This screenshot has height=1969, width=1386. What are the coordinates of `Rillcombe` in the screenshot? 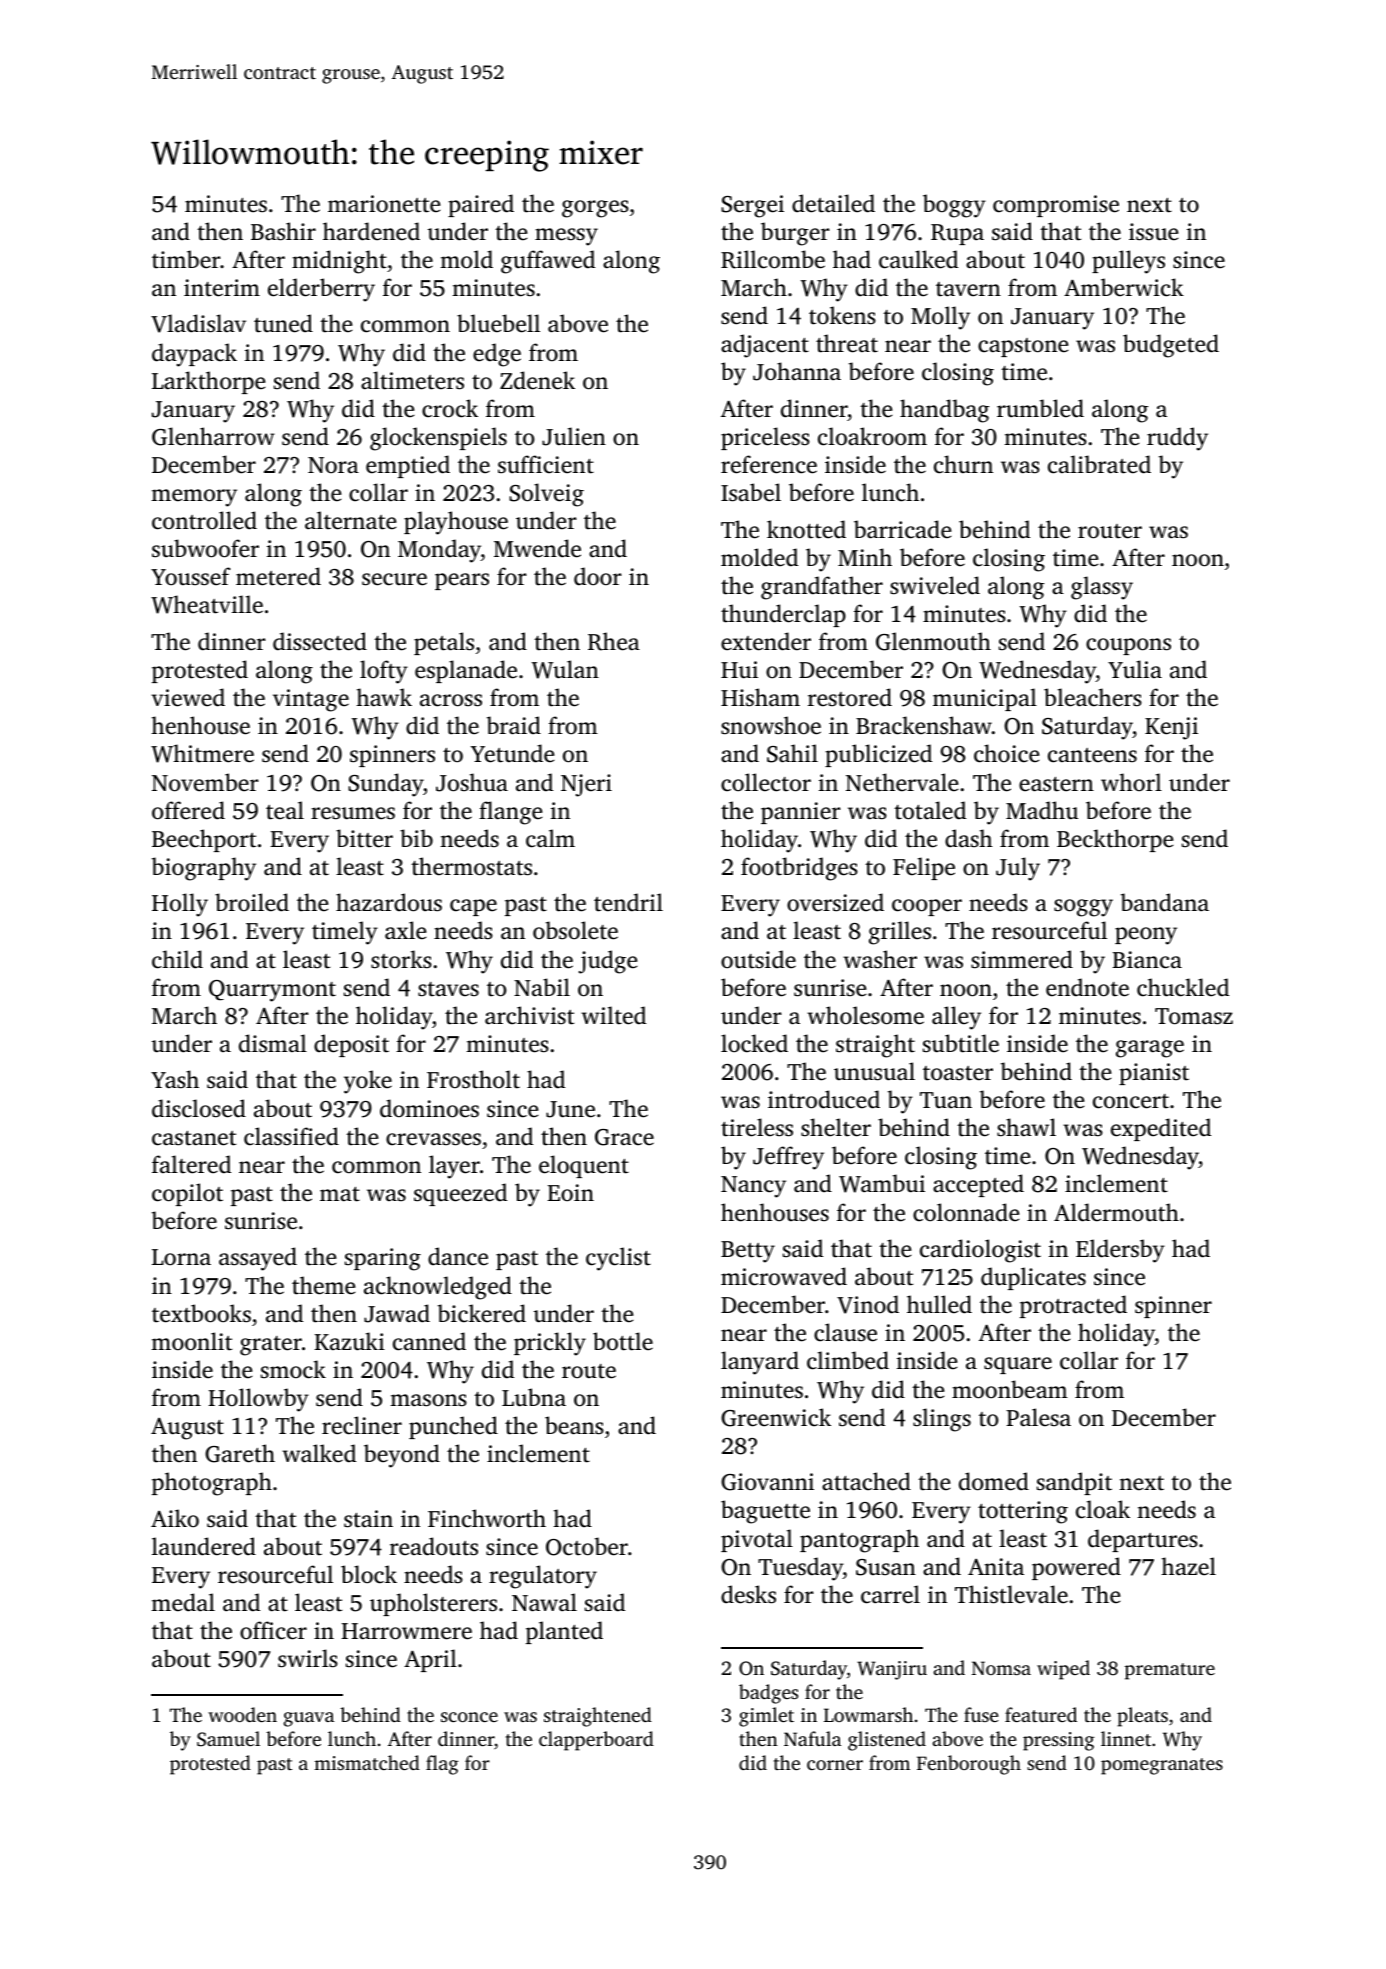 It's located at (773, 259).
